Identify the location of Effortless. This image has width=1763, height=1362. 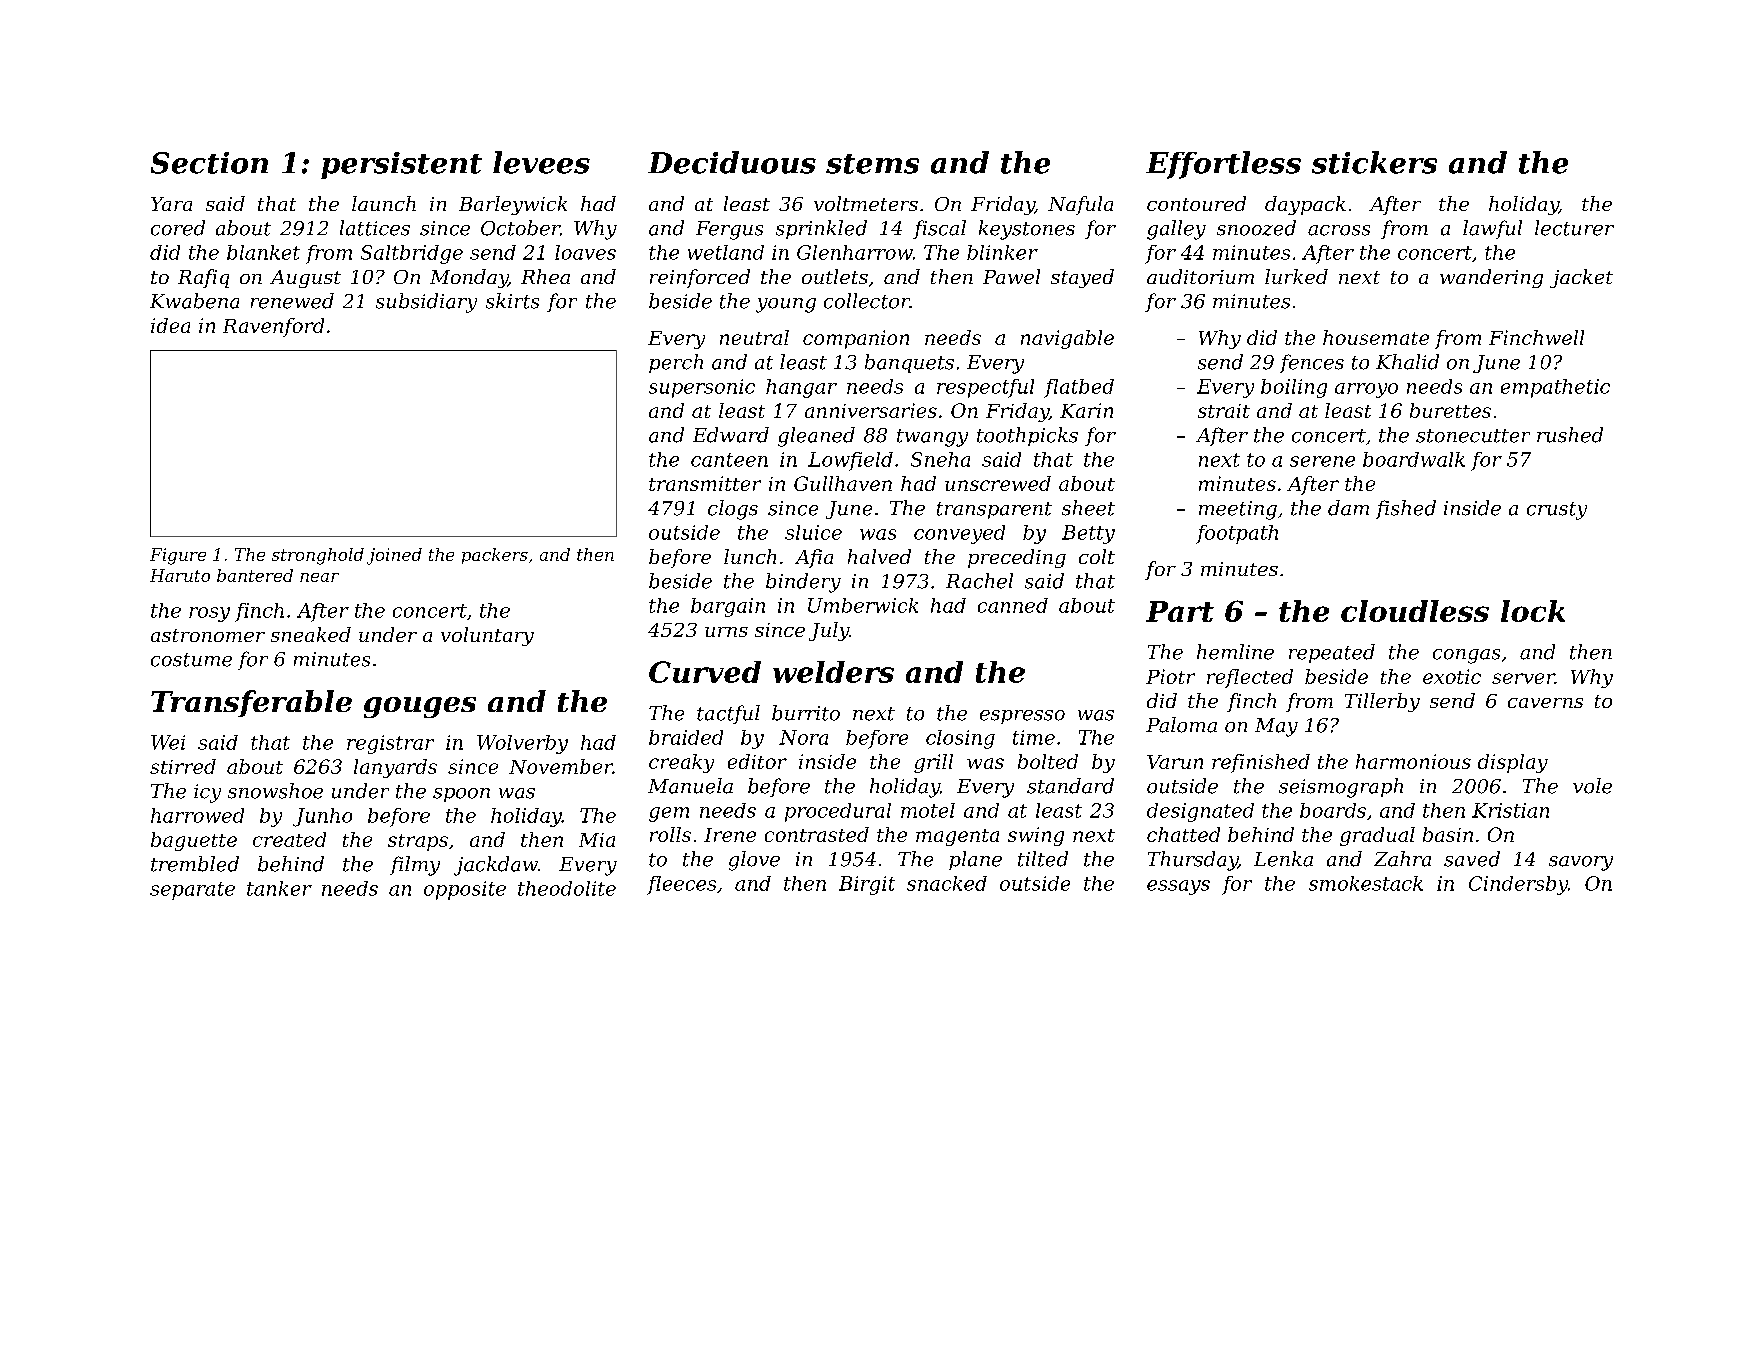
(1223, 165).
